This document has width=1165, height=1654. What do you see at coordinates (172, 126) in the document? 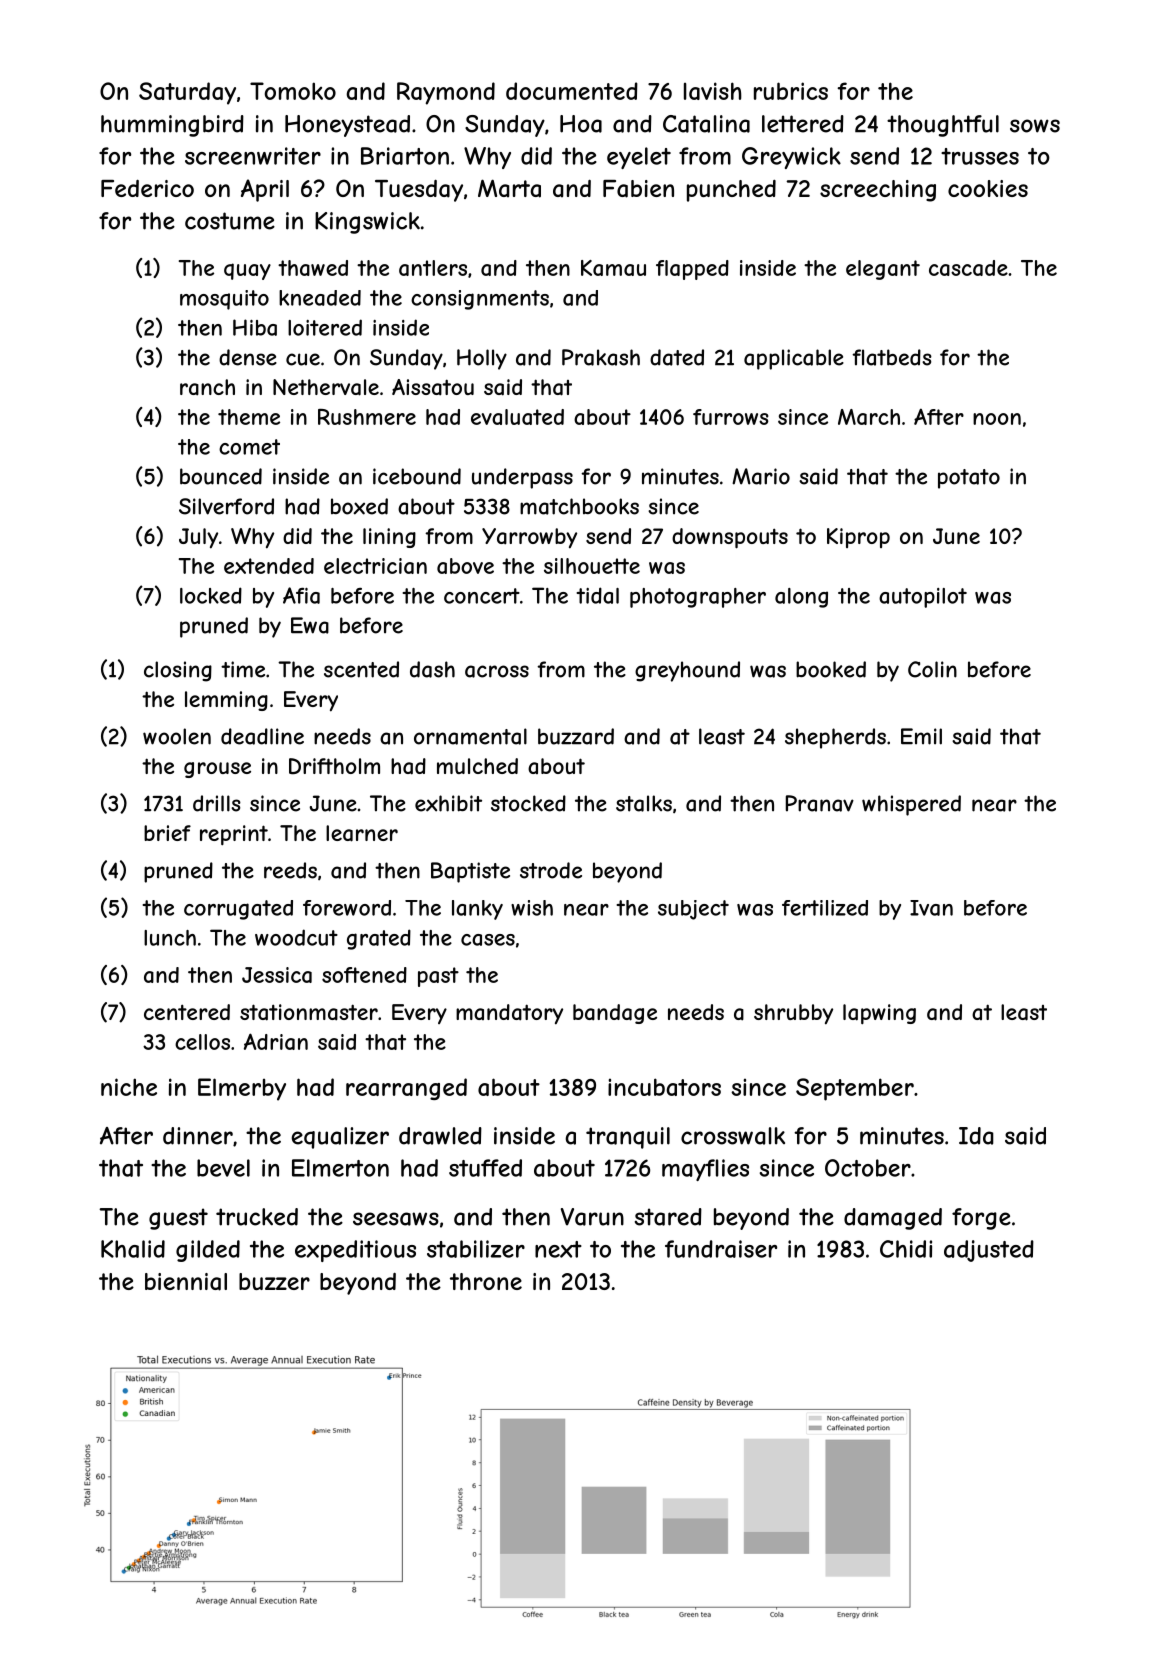
I see `hummingbird` at bounding box center [172, 126].
